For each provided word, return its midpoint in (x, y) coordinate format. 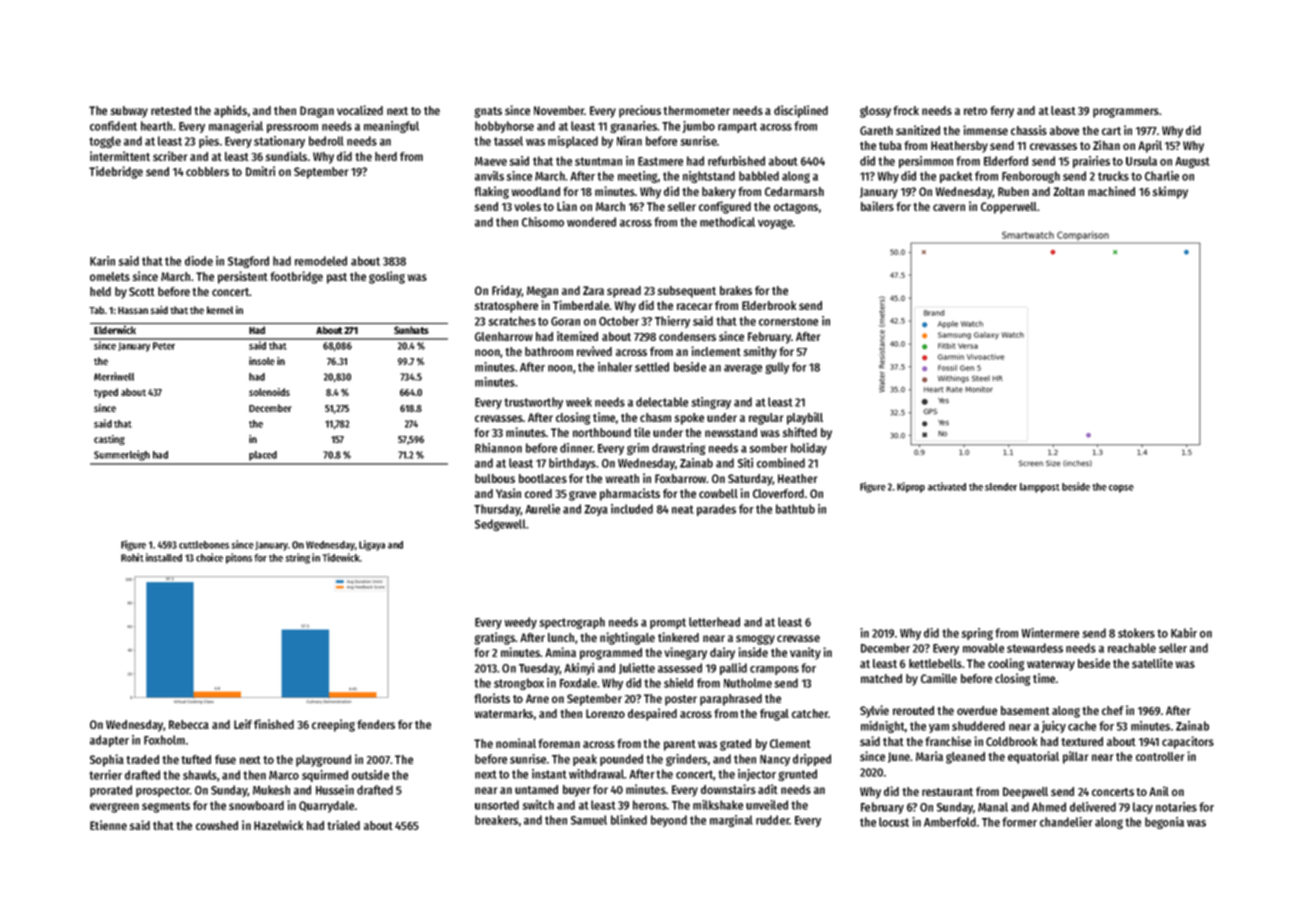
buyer (576, 791)
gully (777, 368)
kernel (220, 310)
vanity (805, 653)
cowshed (217, 825)
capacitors (1188, 742)
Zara (593, 290)
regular (766, 419)
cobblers (207, 171)
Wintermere (1050, 633)
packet (956, 177)
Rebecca (189, 724)
